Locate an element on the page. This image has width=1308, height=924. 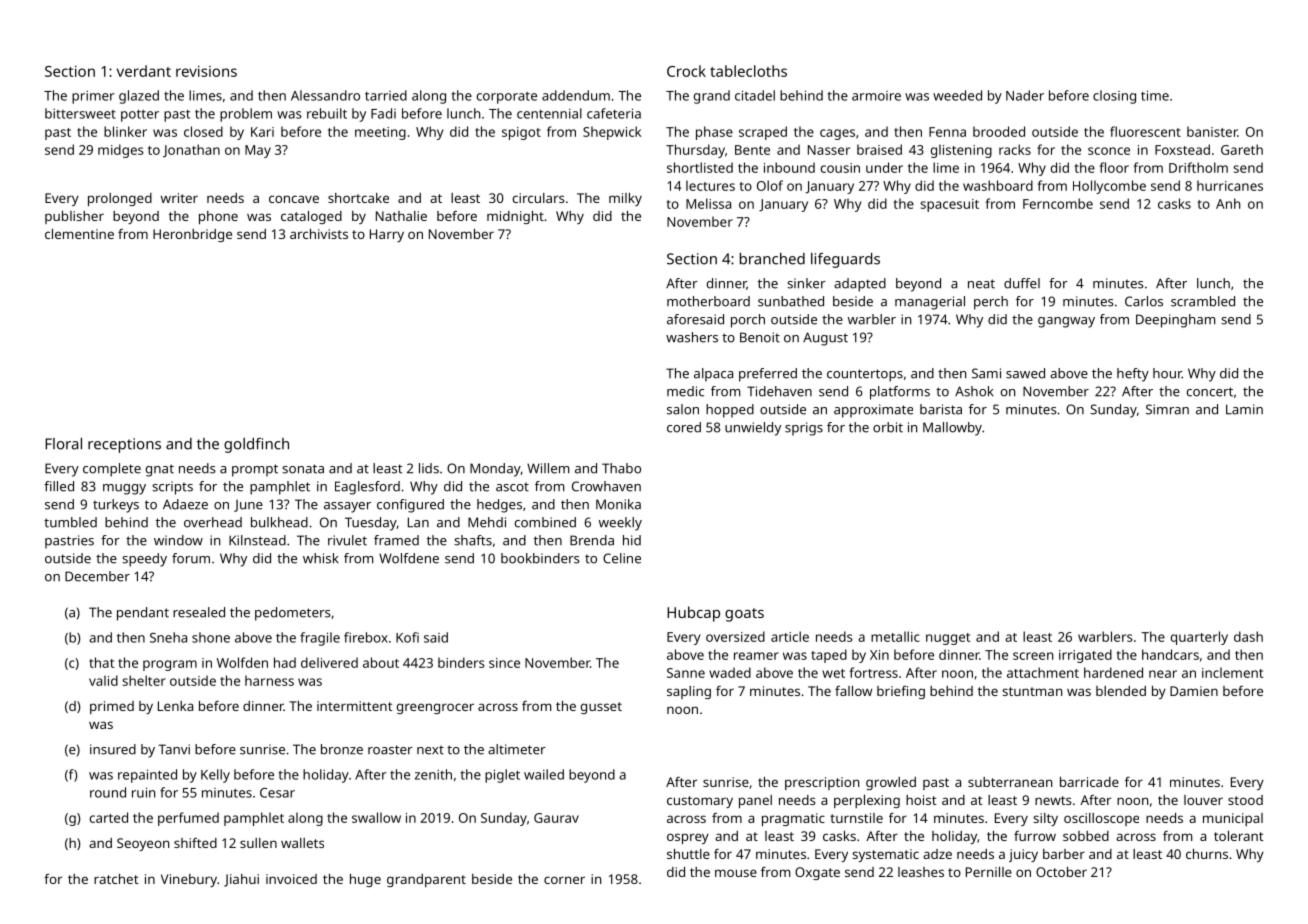
fallow is located at coordinates (853, 691).
